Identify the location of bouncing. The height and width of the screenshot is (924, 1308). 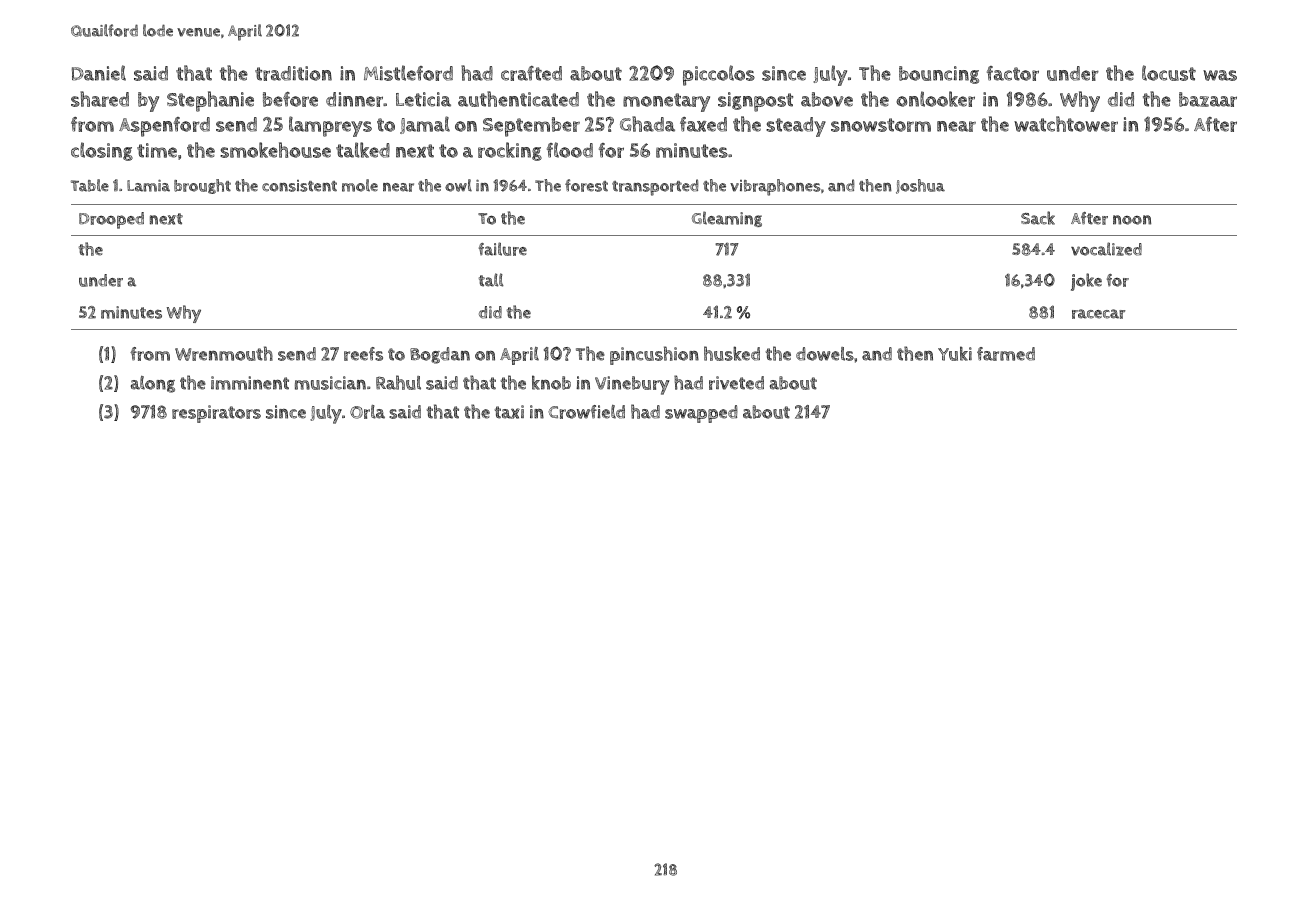
(939, 75).
